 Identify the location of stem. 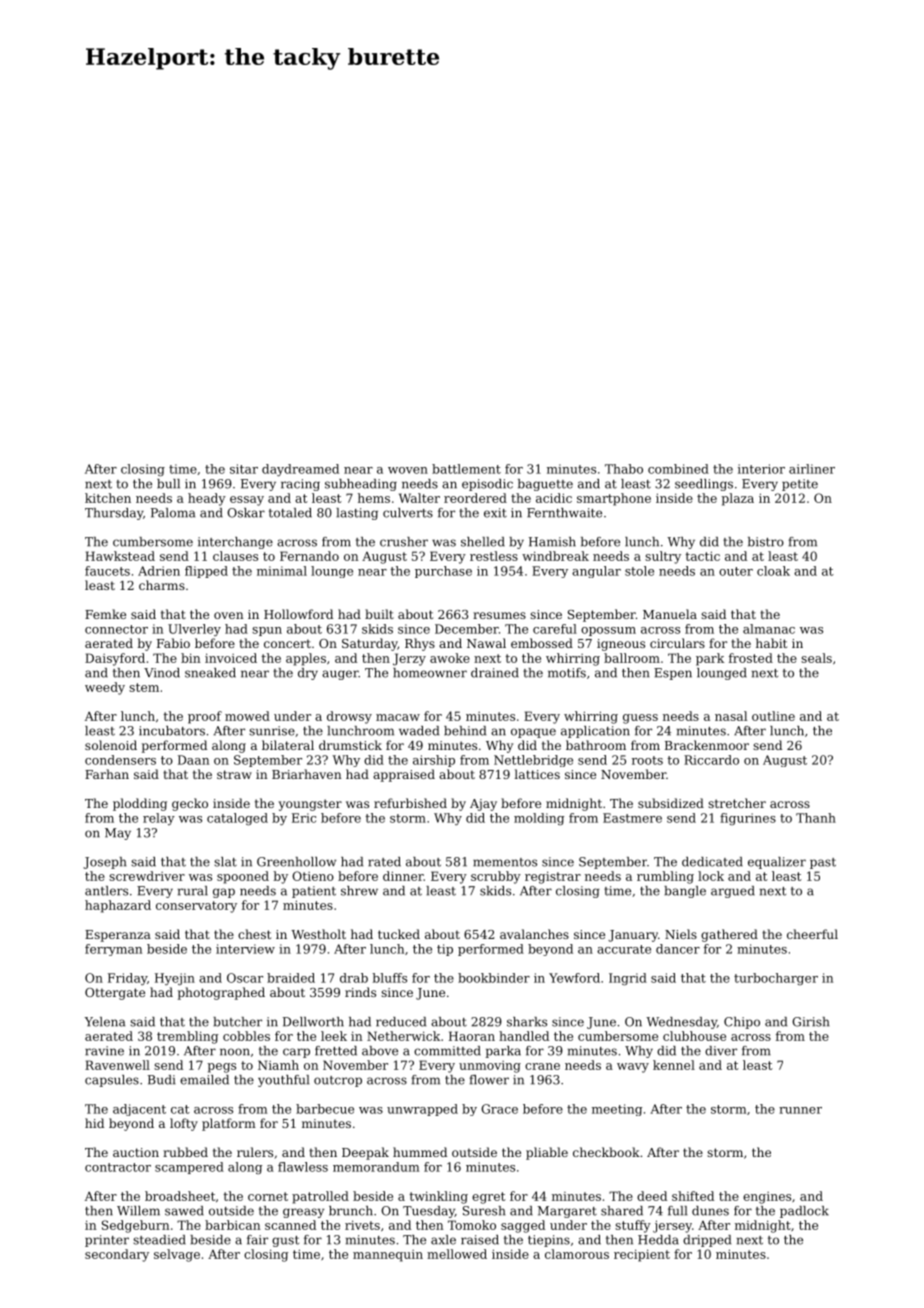
(144, 687).
